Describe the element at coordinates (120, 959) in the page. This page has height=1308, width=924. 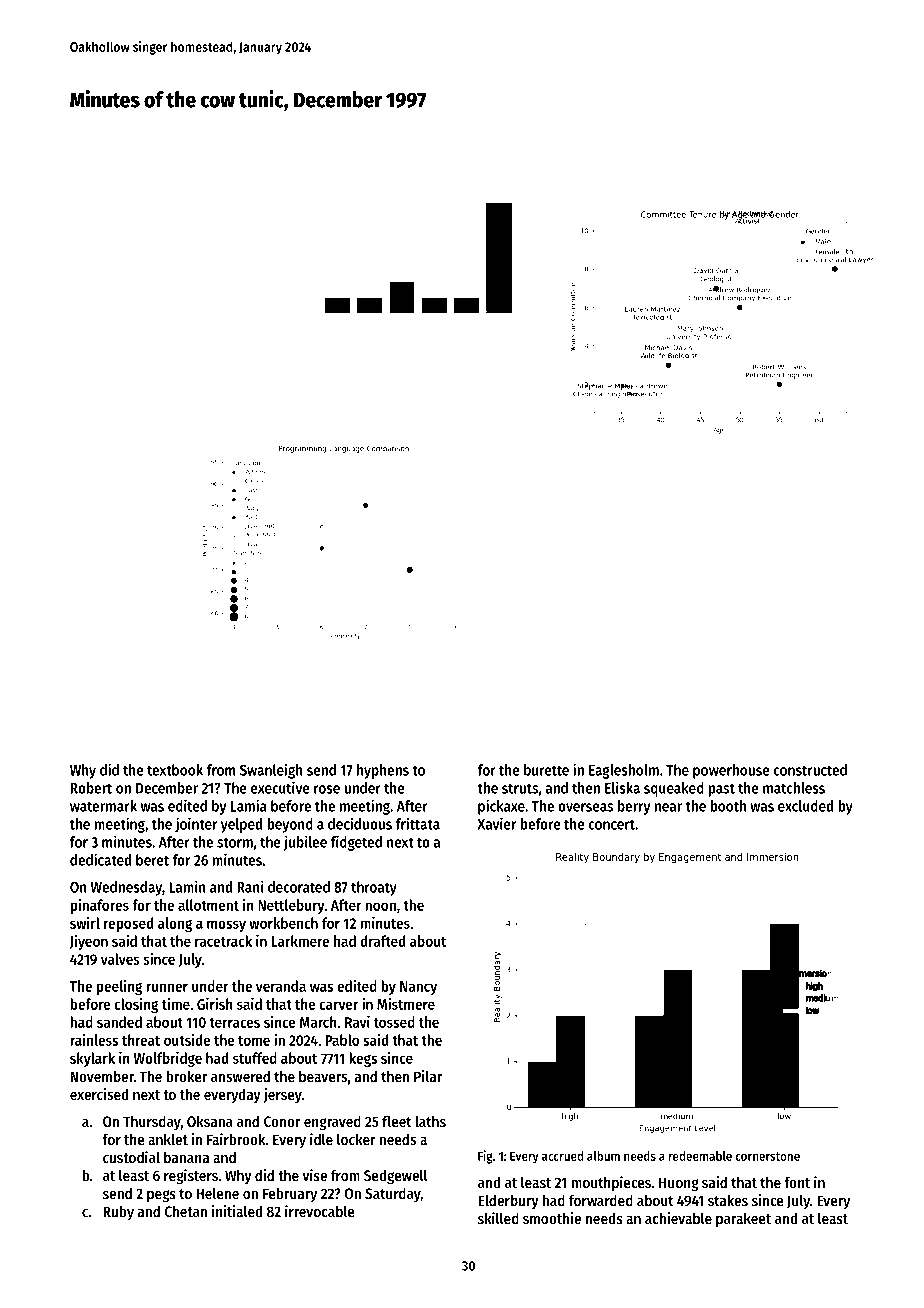
I see `valves` at that location.
